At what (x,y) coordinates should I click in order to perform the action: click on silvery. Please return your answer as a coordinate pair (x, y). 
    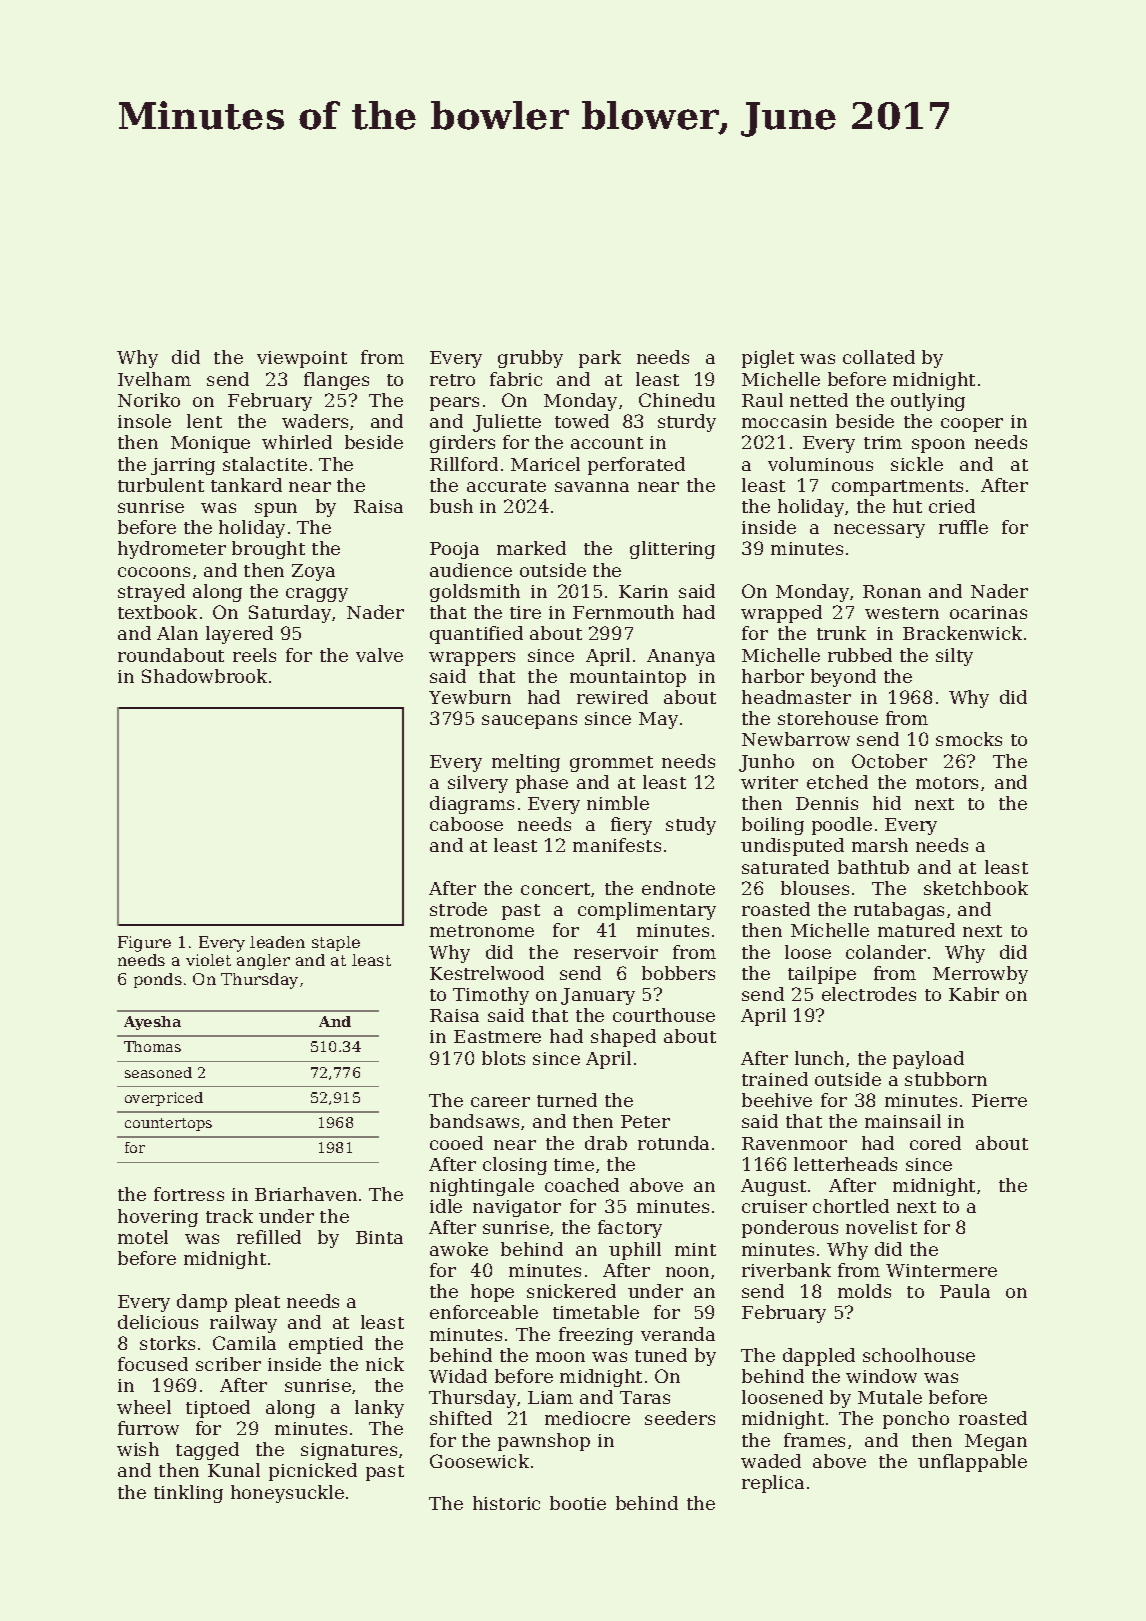
    Looking at the image, I should click on (478, 784).
